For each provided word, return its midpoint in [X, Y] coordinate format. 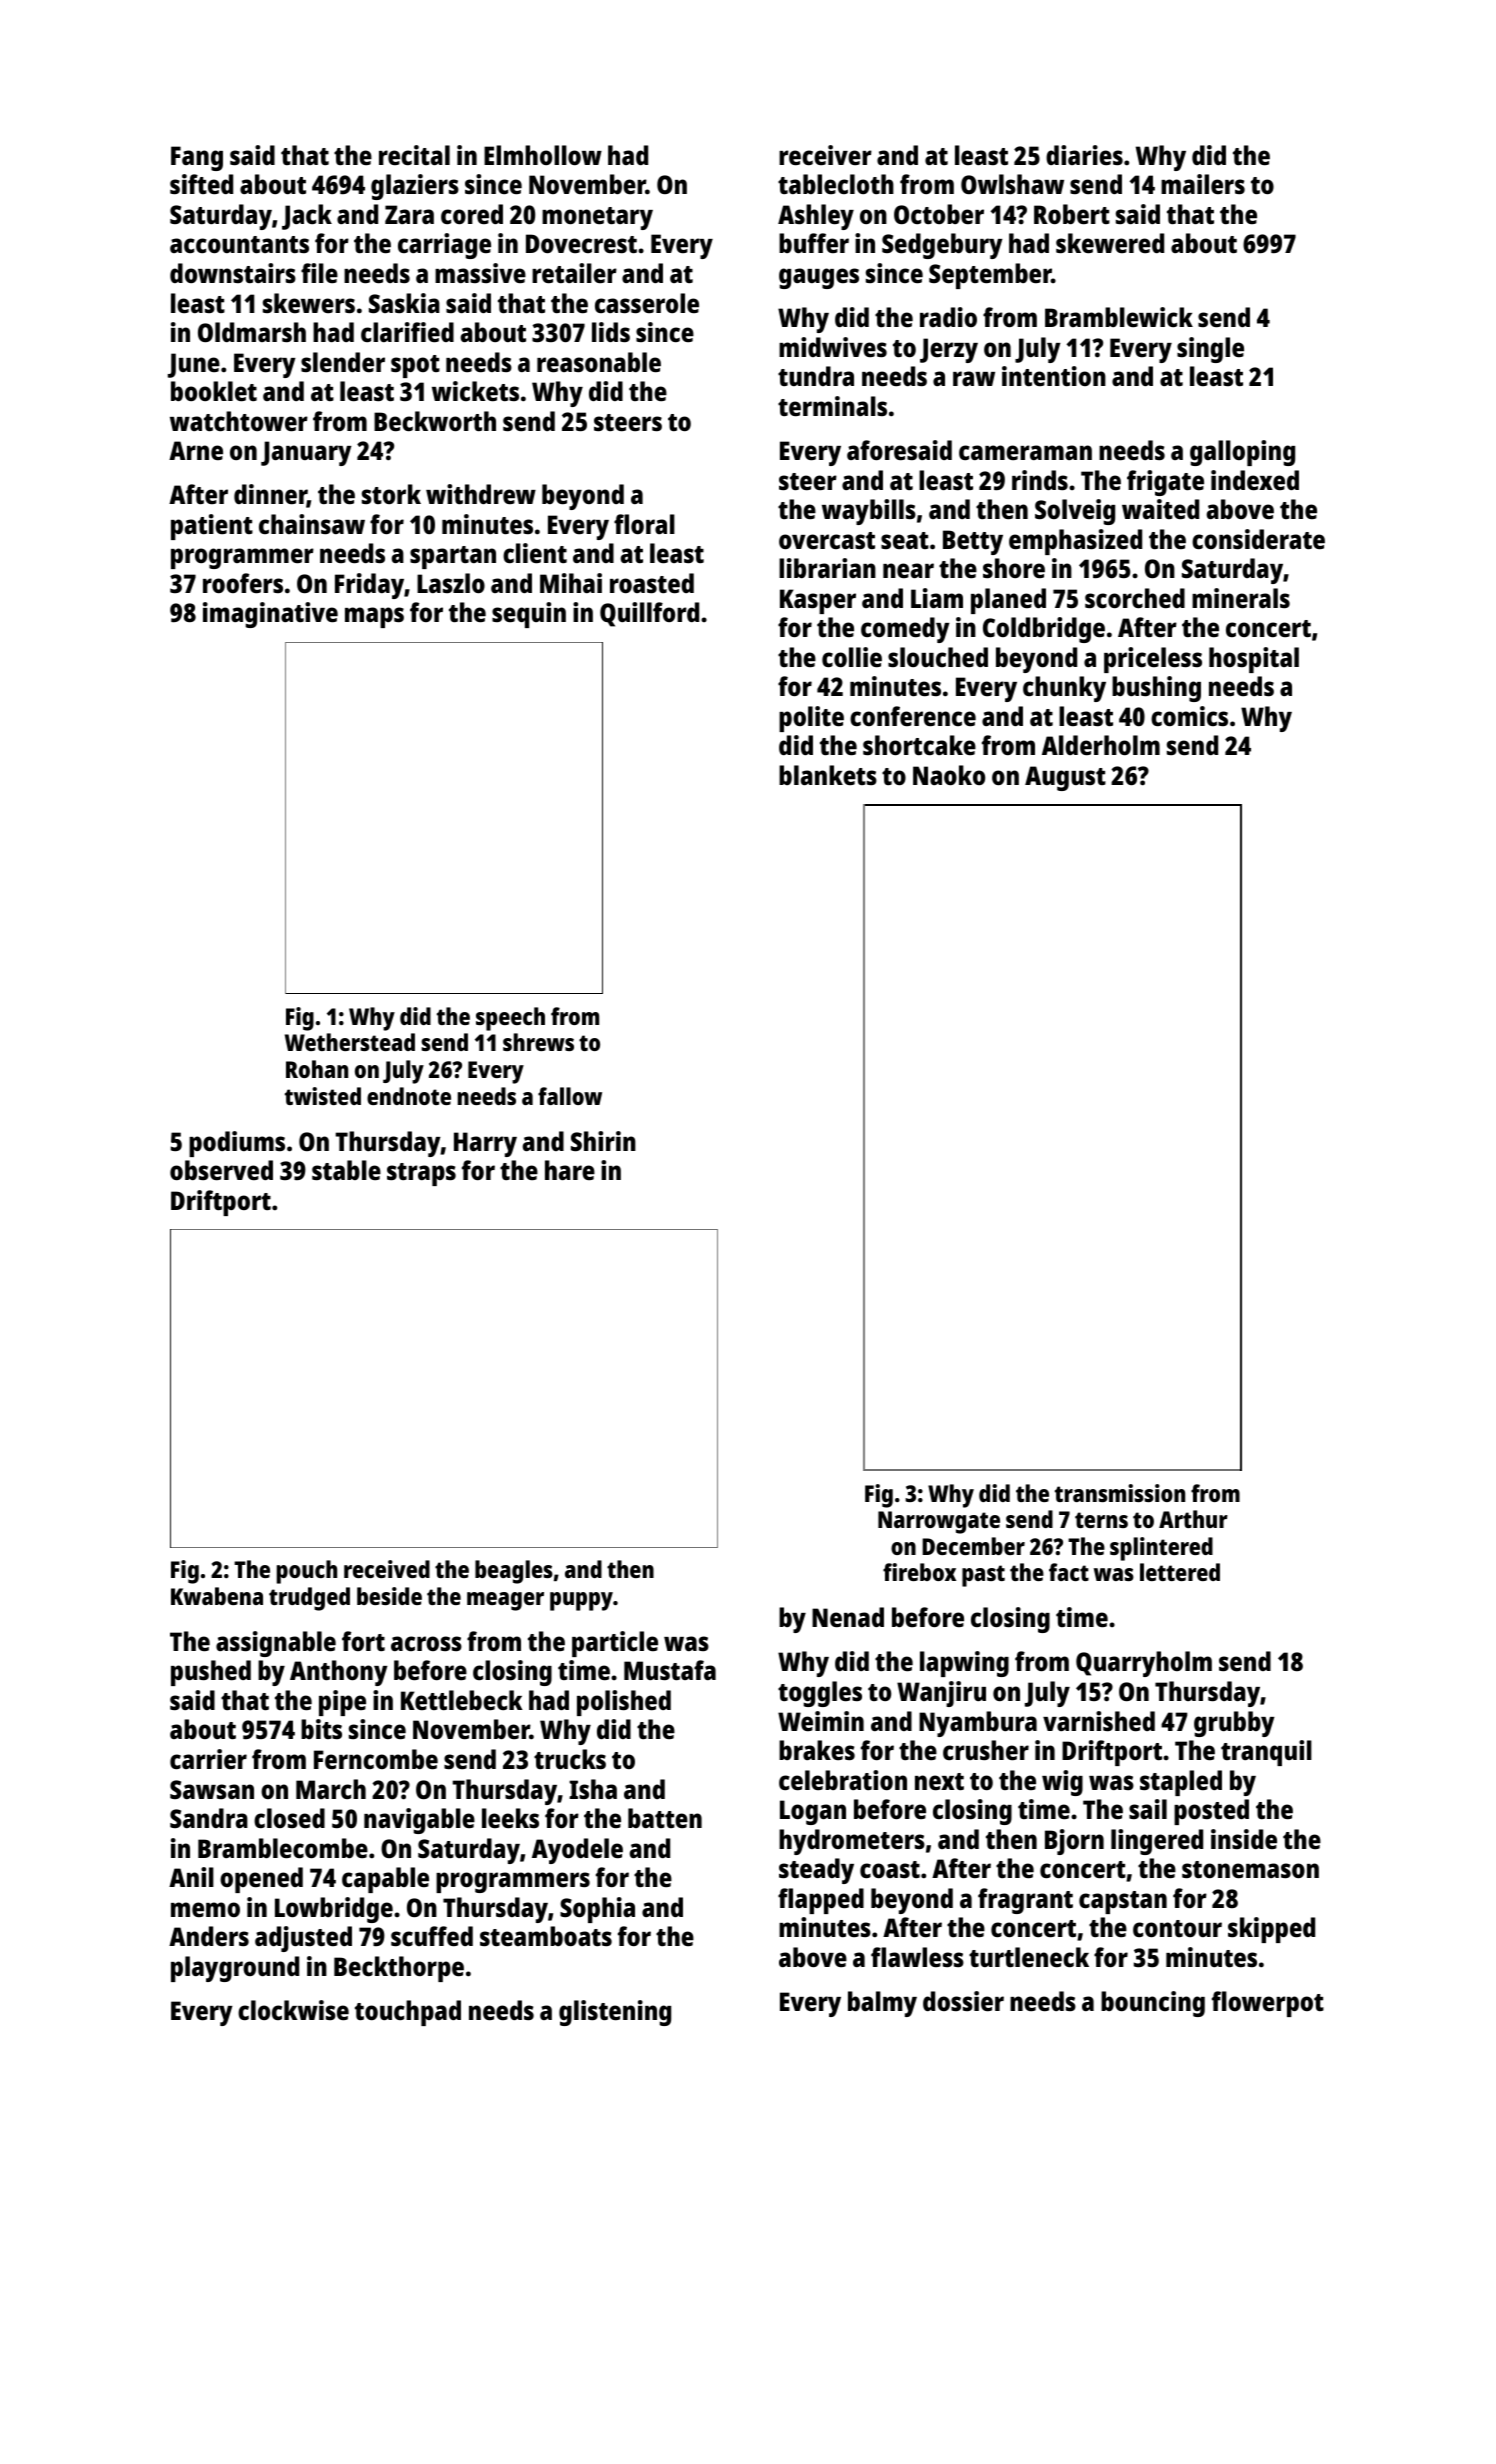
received [387, 1569]
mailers [1203, 184]
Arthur [1193, 1519]
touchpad [408, 2013]
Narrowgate [939, 1522]
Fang [197, 158]
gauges [819, 278]
